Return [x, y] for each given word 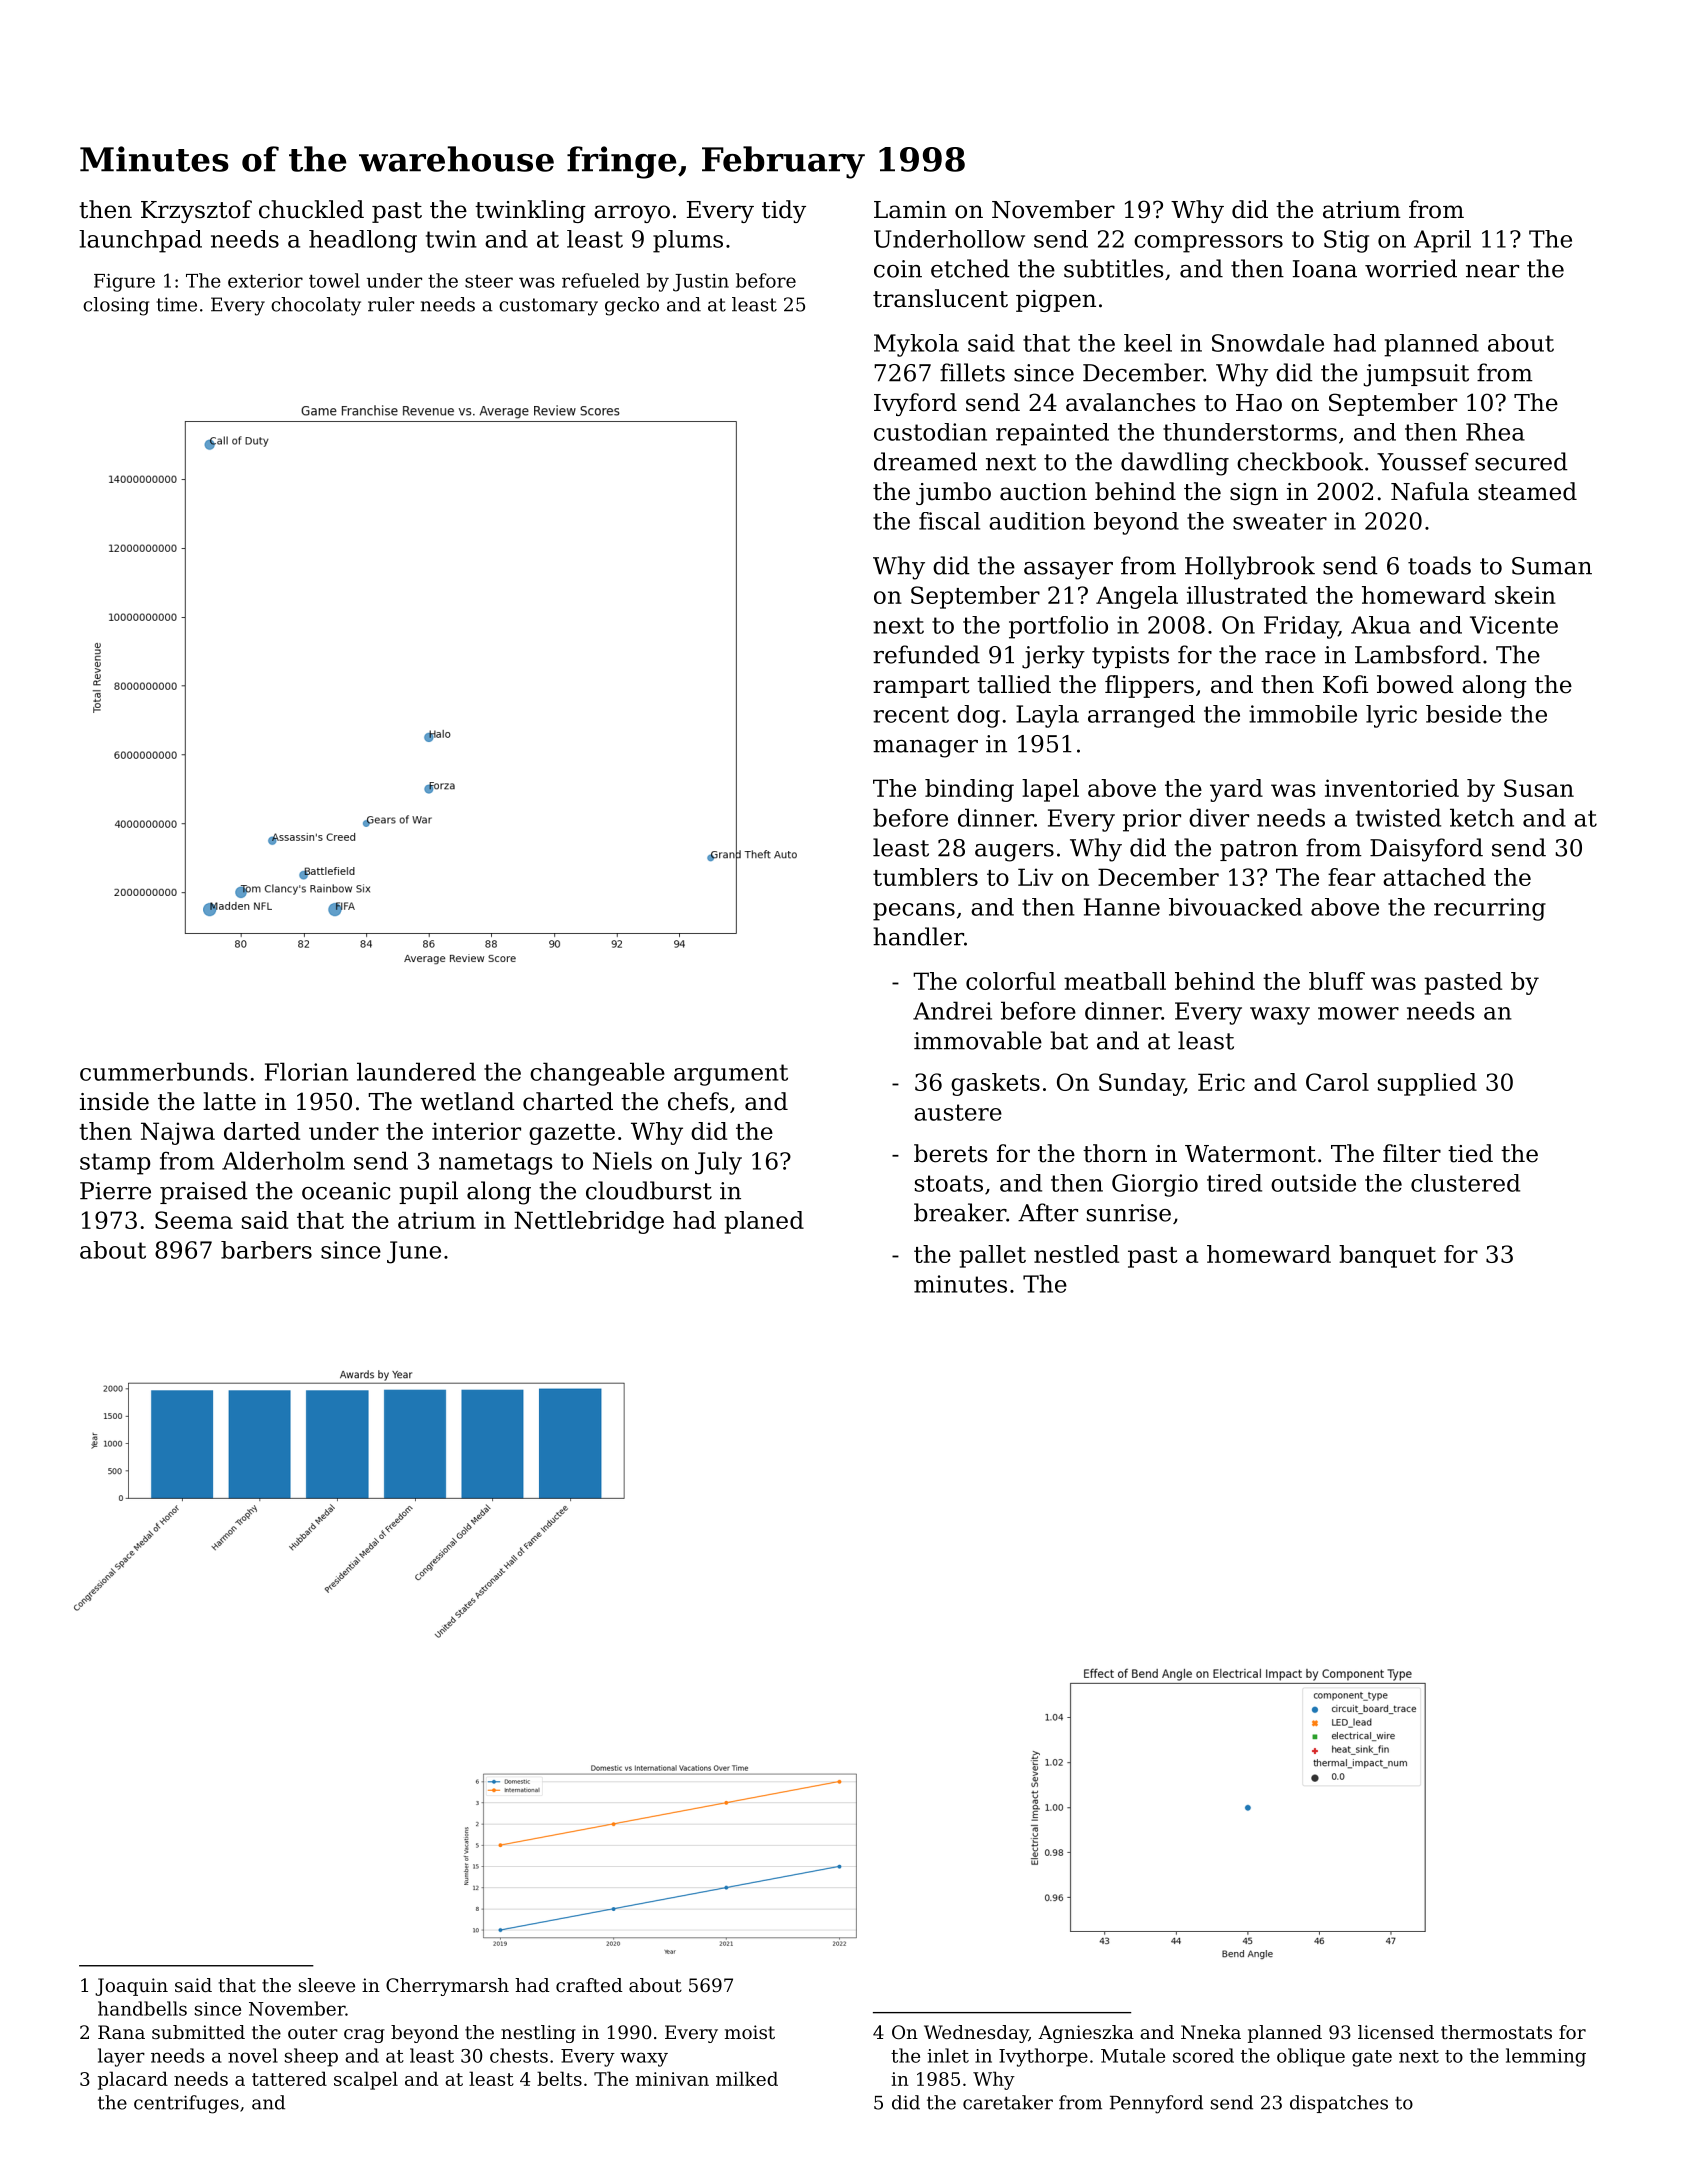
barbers [266, 1250]
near [1492, 271]
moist [750, 2032]
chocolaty [316, 306]
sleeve [327, 1985]
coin [898, 269]
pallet [992, 1256]
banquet [1387, 1256]
